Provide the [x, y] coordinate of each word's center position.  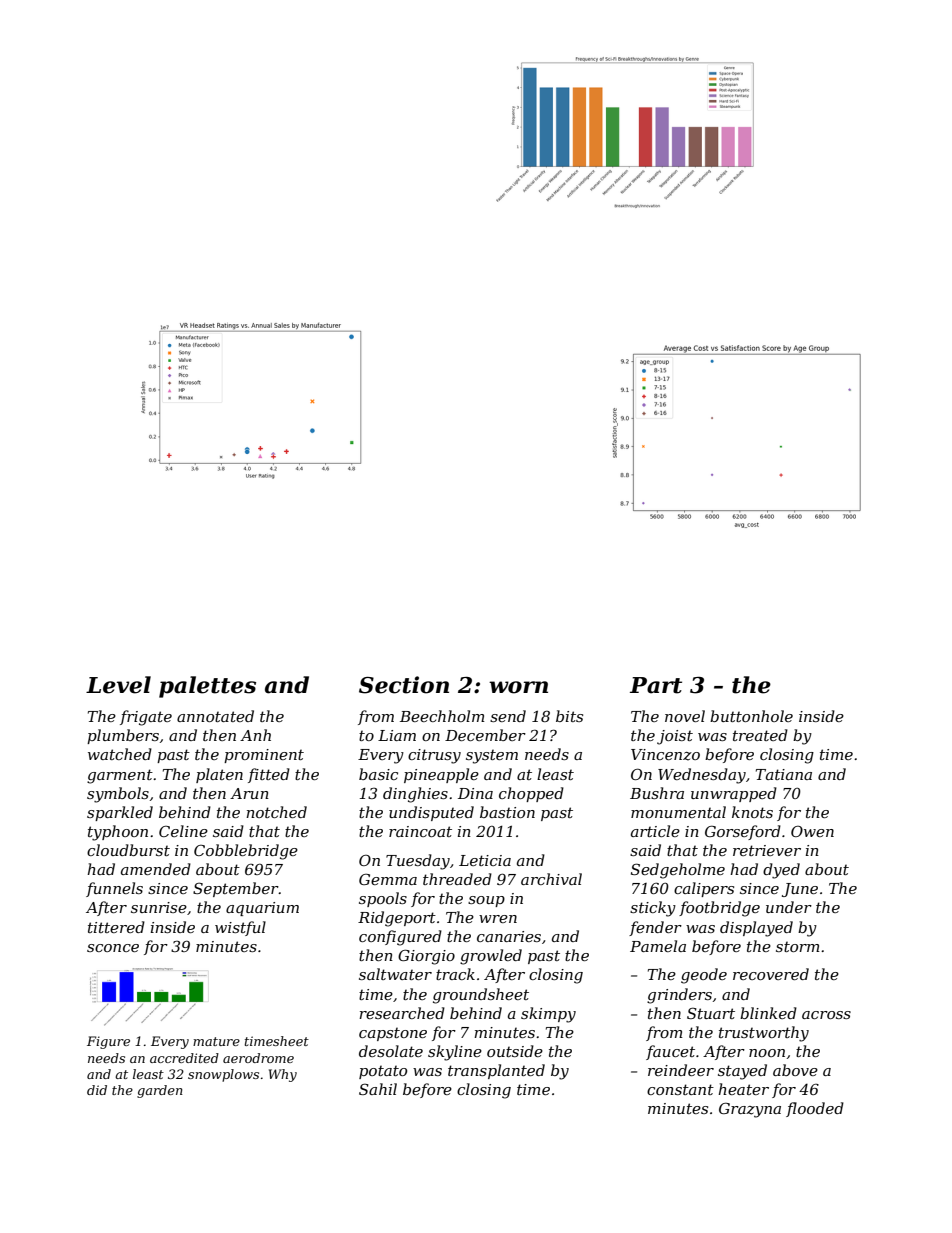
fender [655, 928]
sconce [113, 948]
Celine [183, 831]
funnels [114, 889]
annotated [215, 716]
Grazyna [750, 1110]
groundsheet [481, 996]
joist [675, 737]
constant [680, 1089]
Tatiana [784, 774]
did [97, 1090]
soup [486, 901]
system [492, 756]
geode [704, 976]
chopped [531, 794]
